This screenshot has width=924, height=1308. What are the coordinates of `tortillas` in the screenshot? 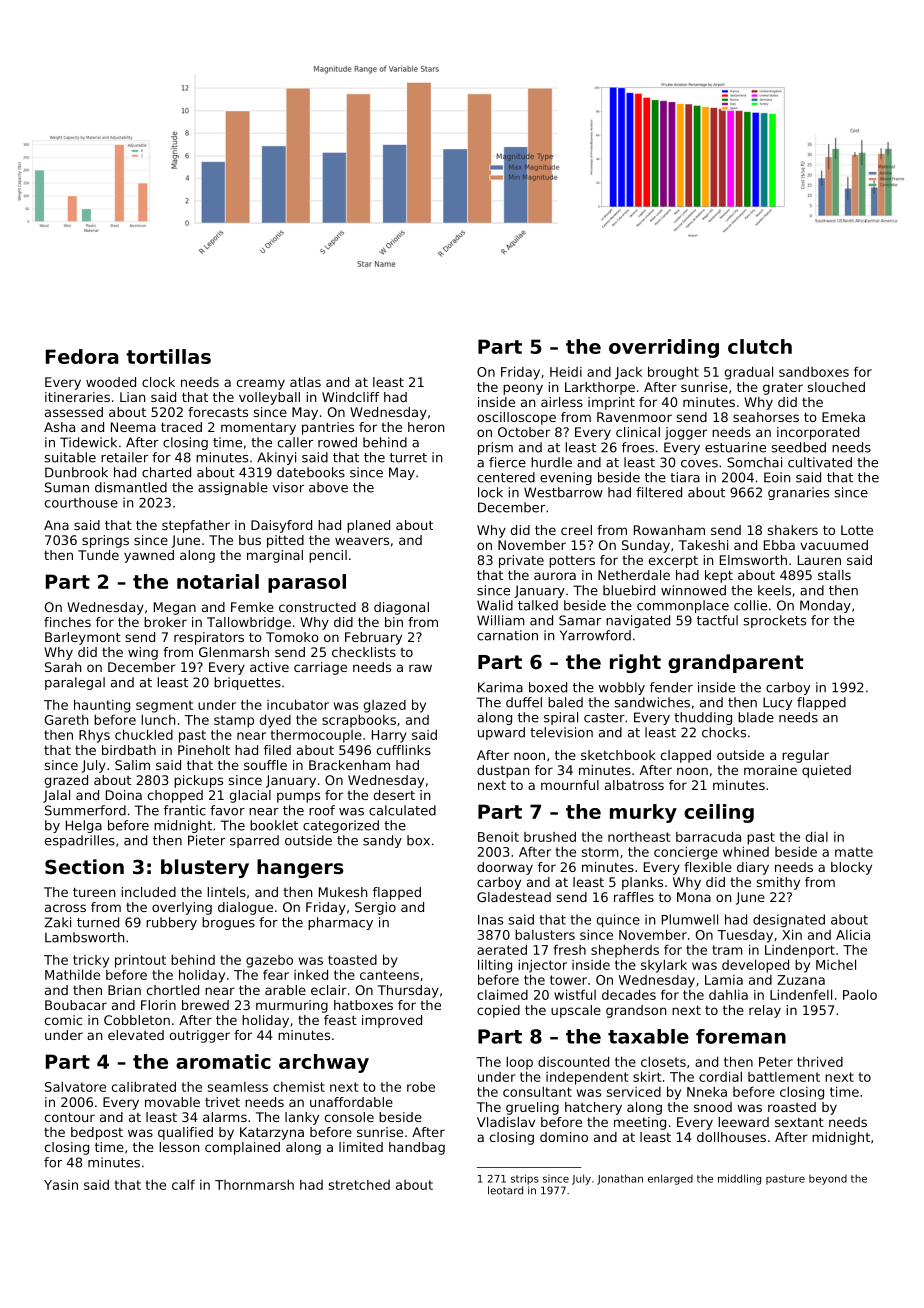 It's located at (168, 356).
